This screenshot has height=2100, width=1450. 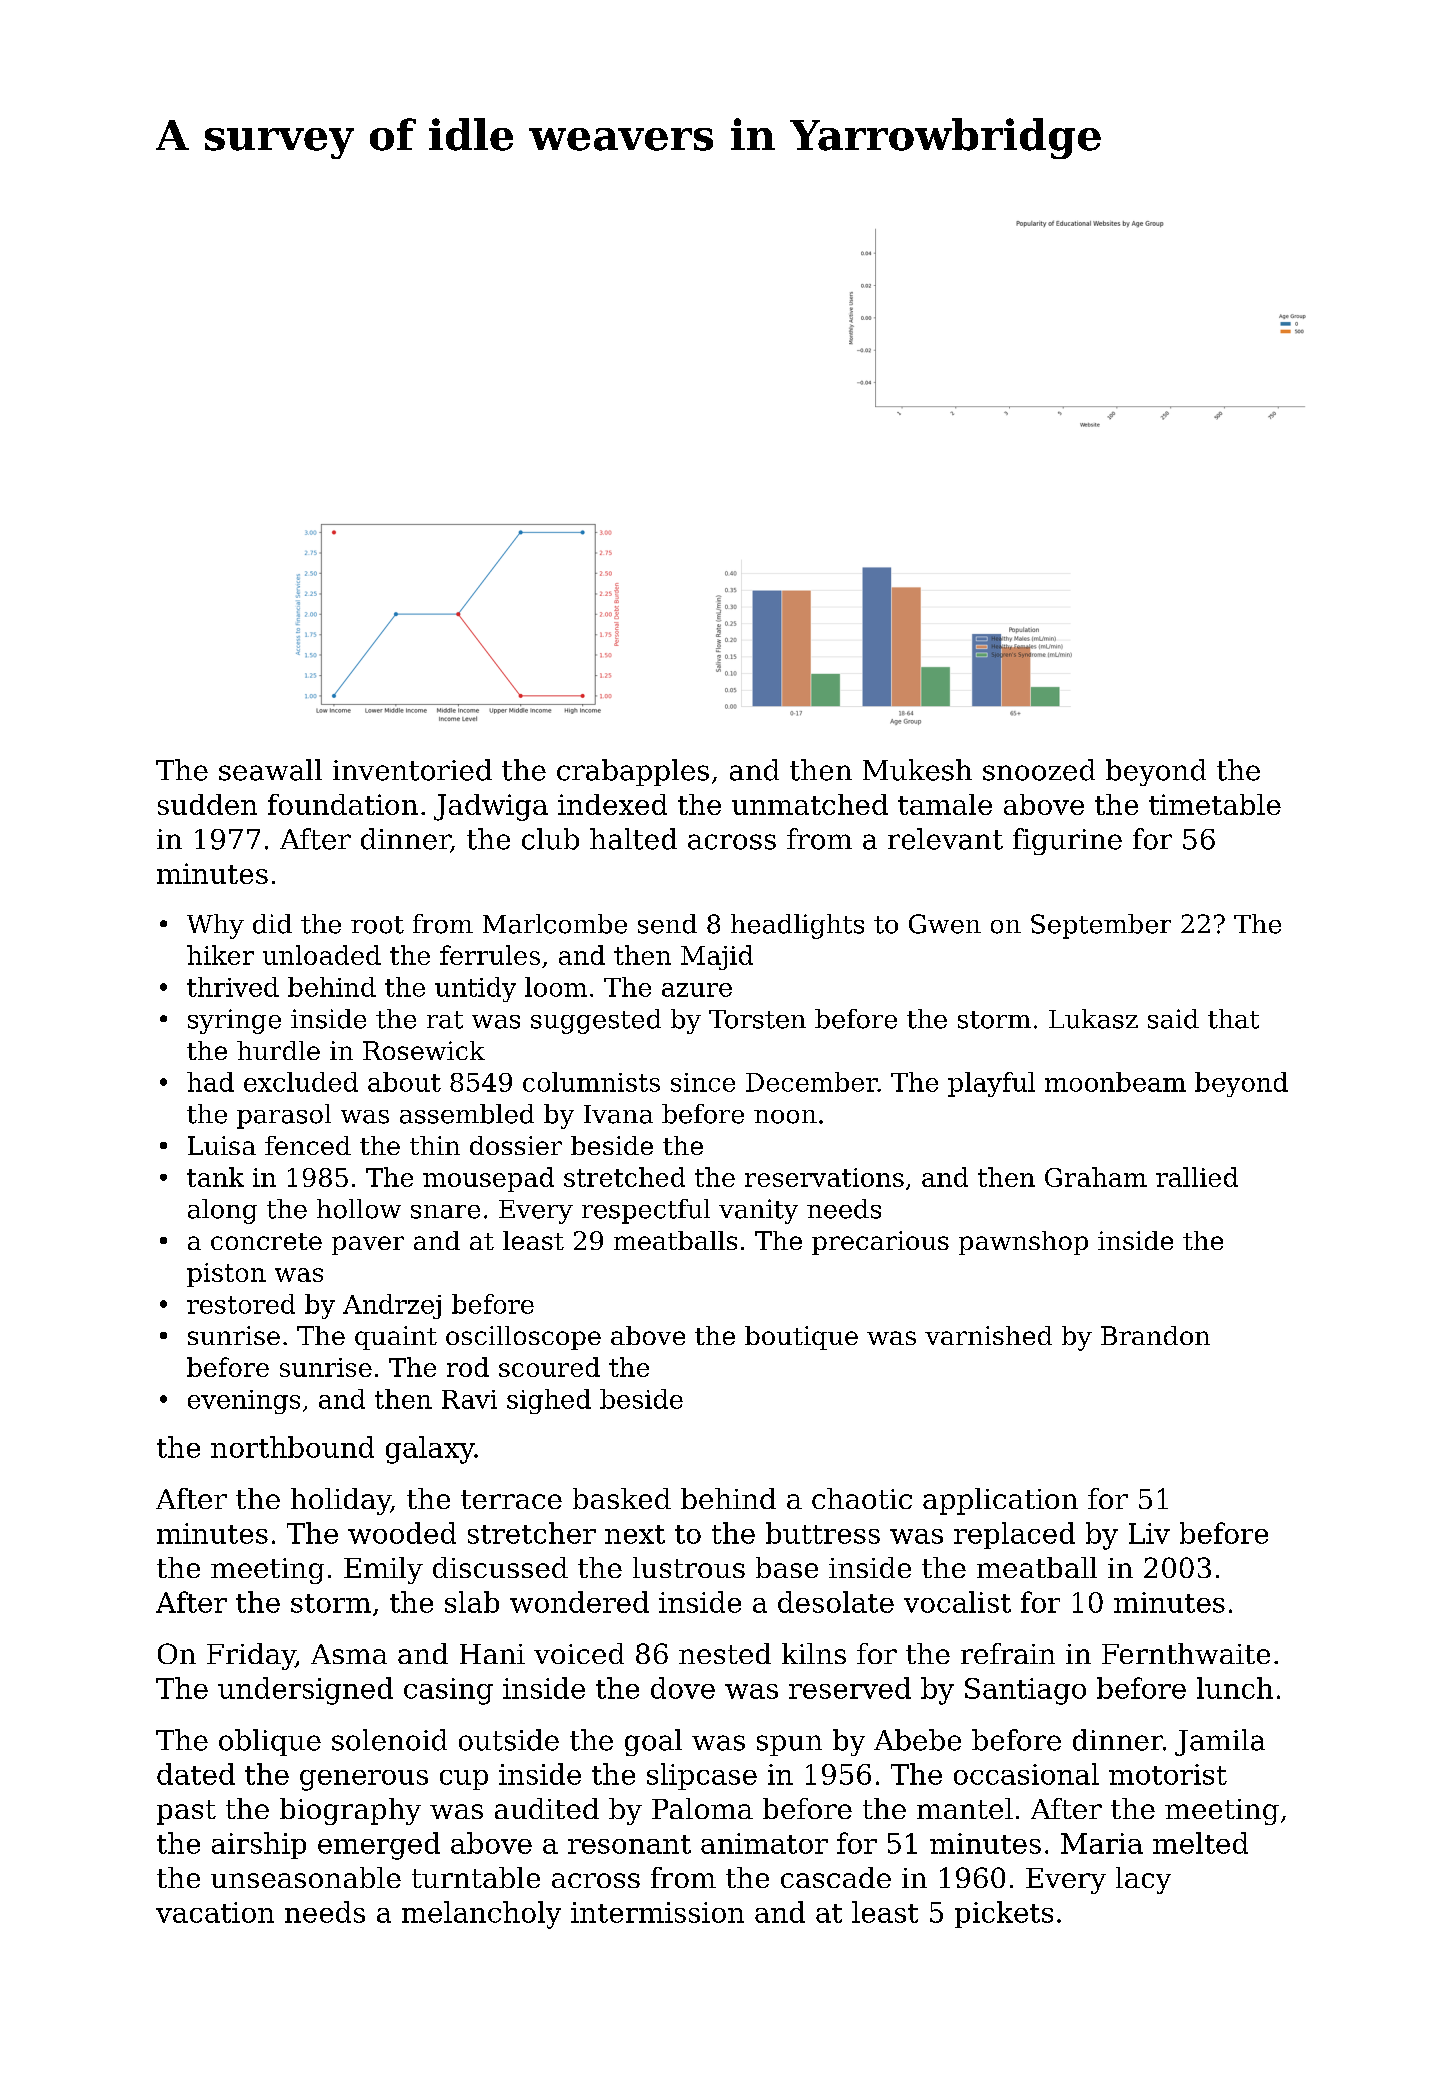 What do you see at coordinates (270, 770) in the screenshot?
I see `seawall` at bounding box center [270, 770].
